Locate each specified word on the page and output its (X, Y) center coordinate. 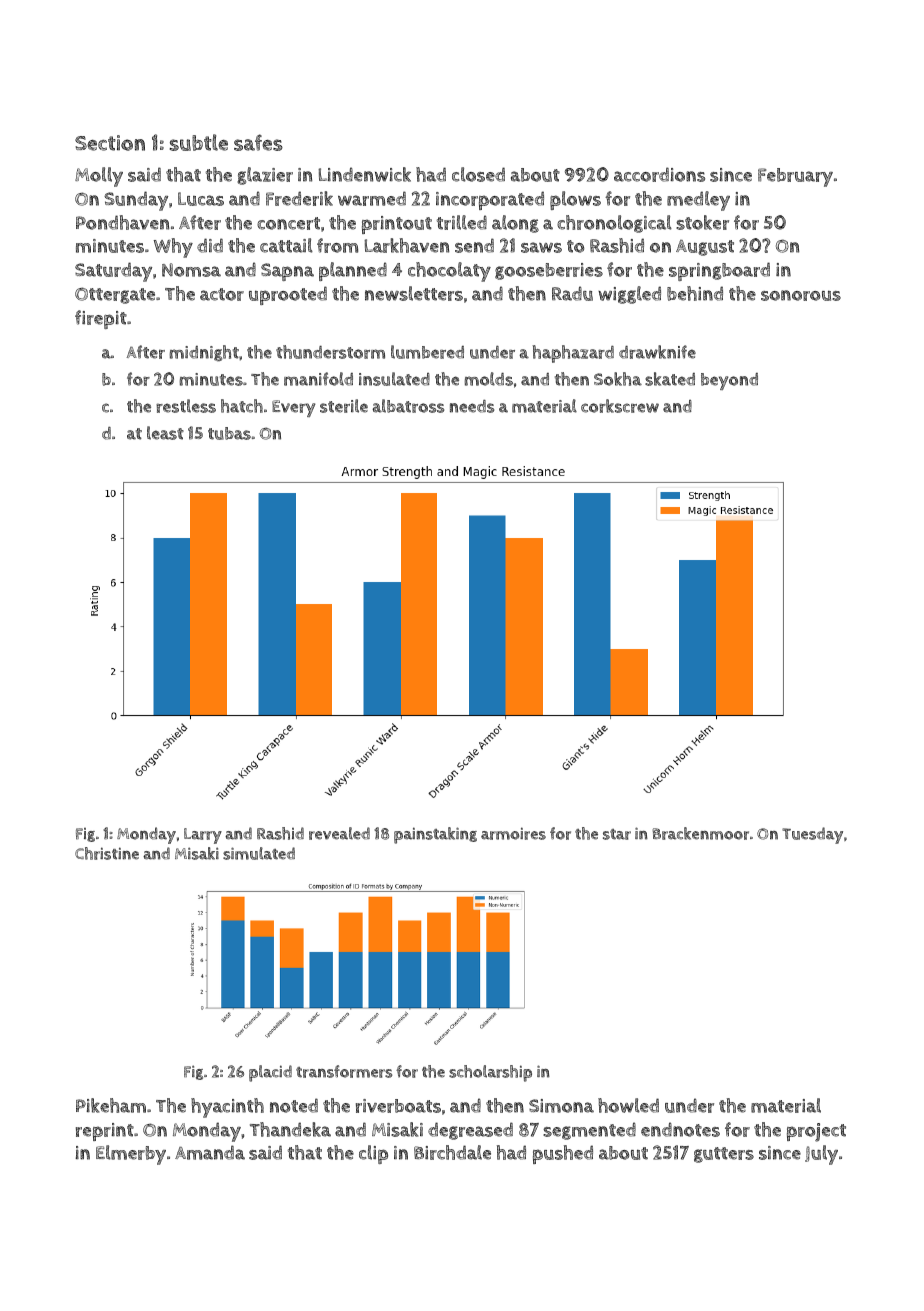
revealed (339, 833)
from (337, 245)
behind (695, 293)
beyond (729, 381)
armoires (513, 833)
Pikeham (111, 1105)
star (617, 834)
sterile (344, 406)
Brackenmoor (701, 833)
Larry (203, 836)
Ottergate (115, 295)
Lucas (201, 199)
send (474, 245)
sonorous (801, 295)
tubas (229, 433)
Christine (107, 853)
